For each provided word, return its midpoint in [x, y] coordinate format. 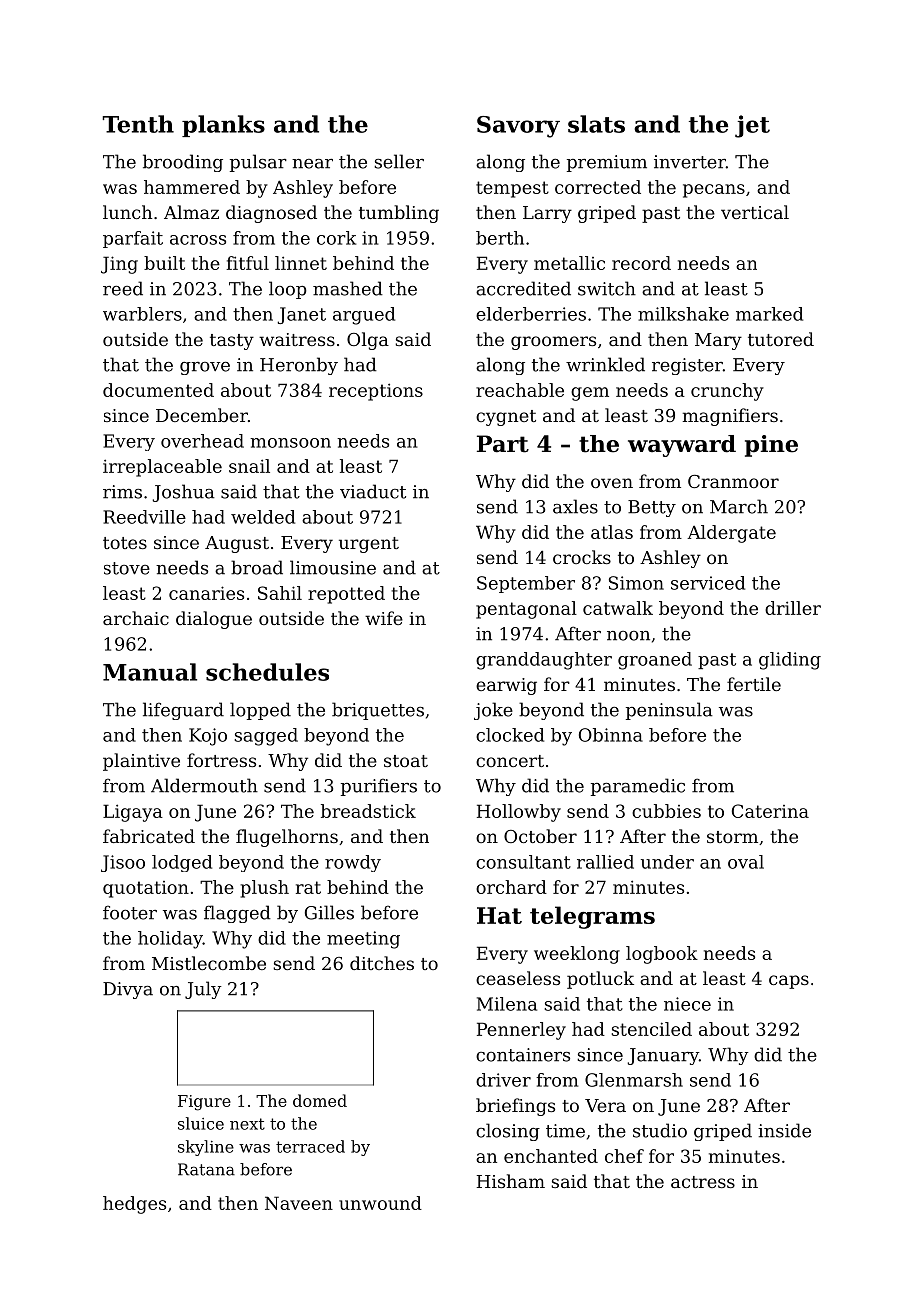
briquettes [378, 711]
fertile [754, 684]
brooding [183, 163]
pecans [714, 191]
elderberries [531, 314]
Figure [204, 1103]
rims [122, 492]
